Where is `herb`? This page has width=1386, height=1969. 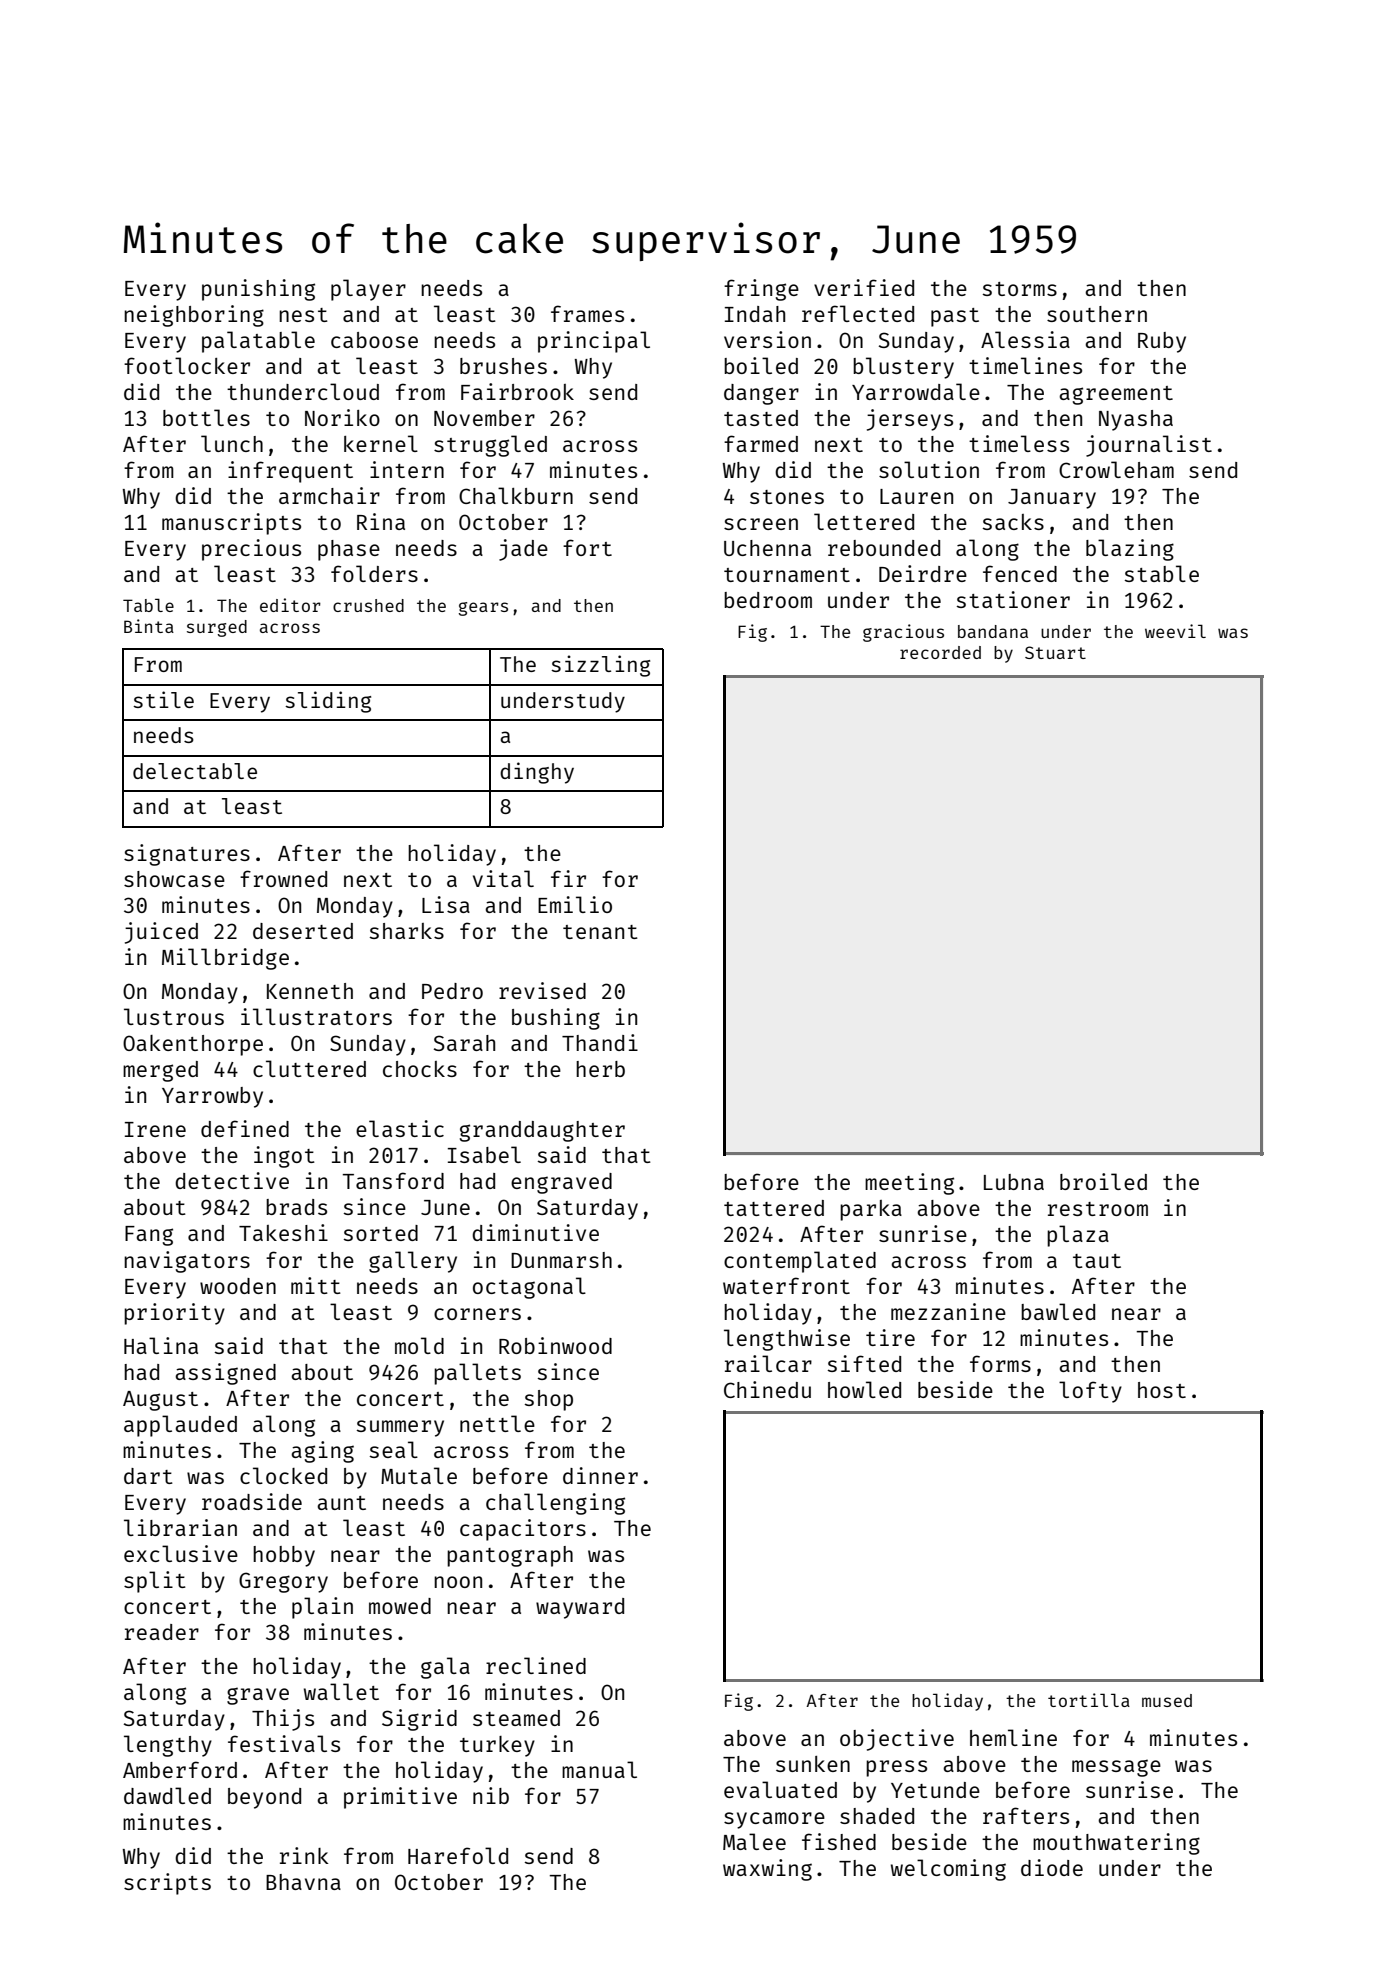 herb is located at coordinates (600, 1069).
